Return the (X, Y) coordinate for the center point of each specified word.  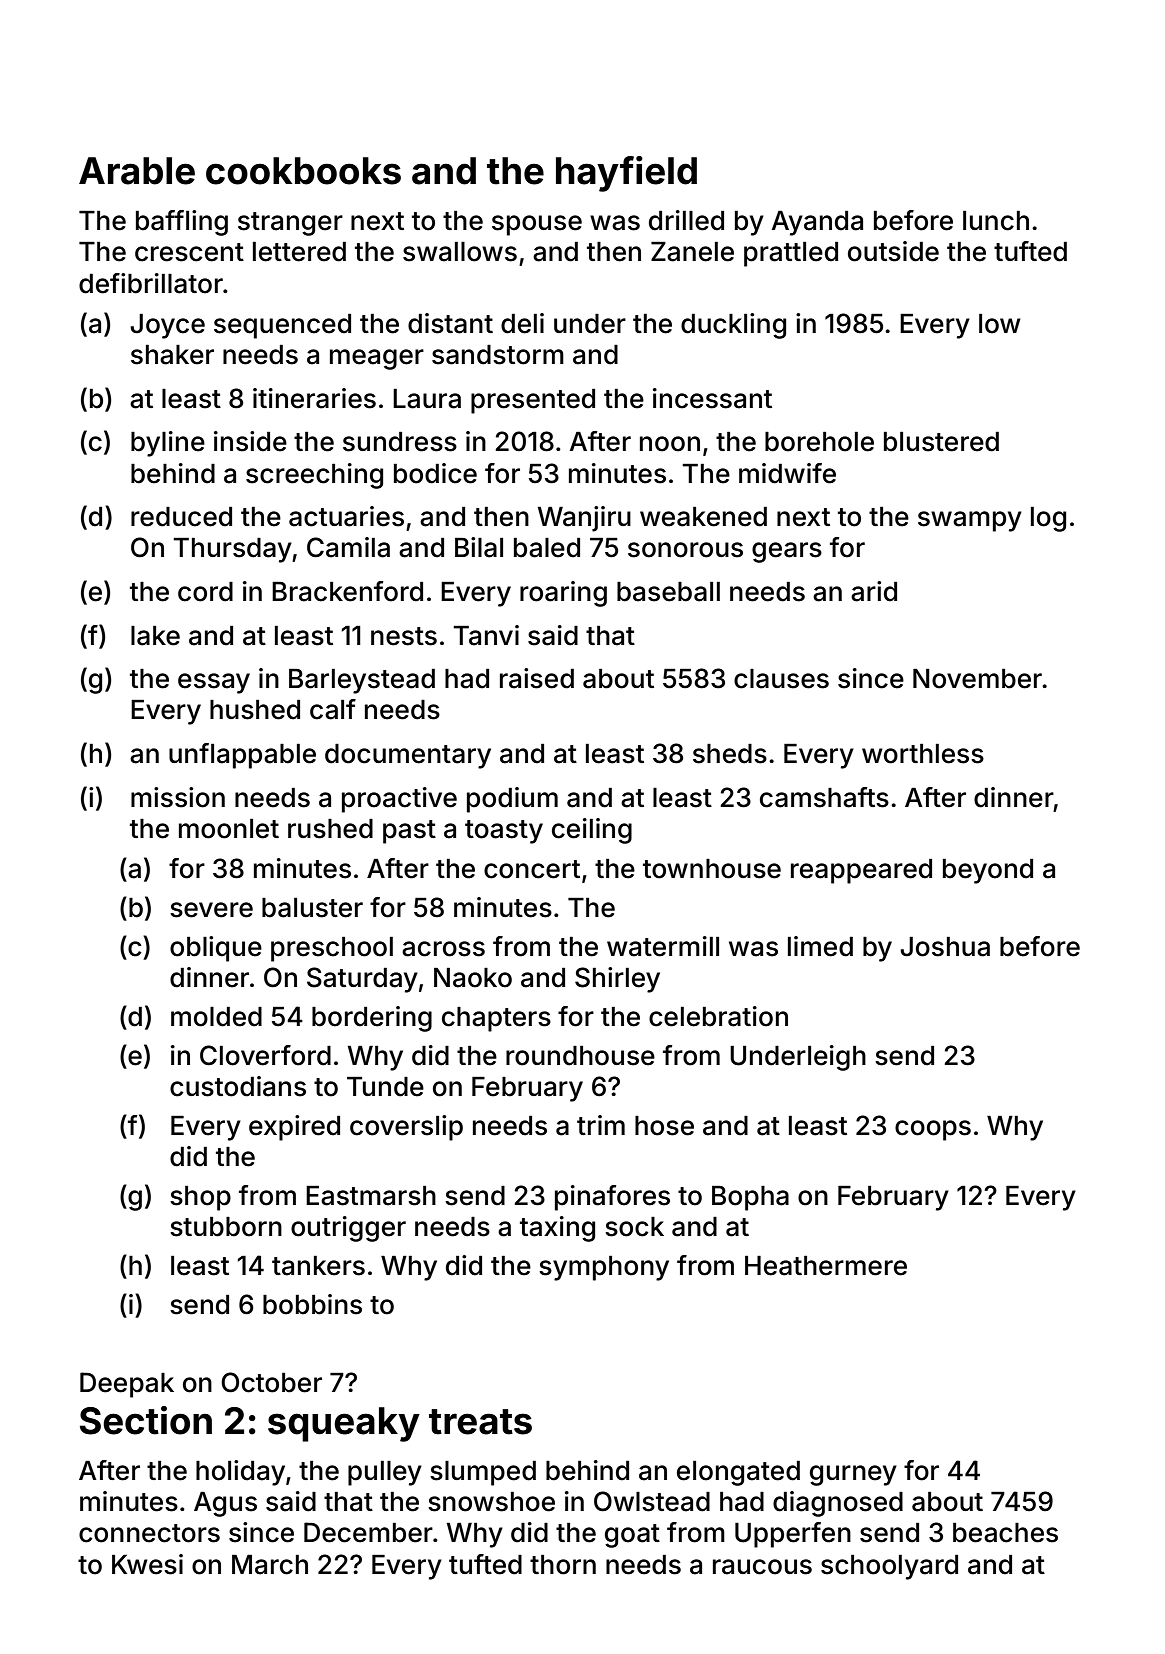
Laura (427, 399)
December (368, 1532)
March (270, 1565)
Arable (137, 171)
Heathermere (826, 1266)
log (1048, 519)
